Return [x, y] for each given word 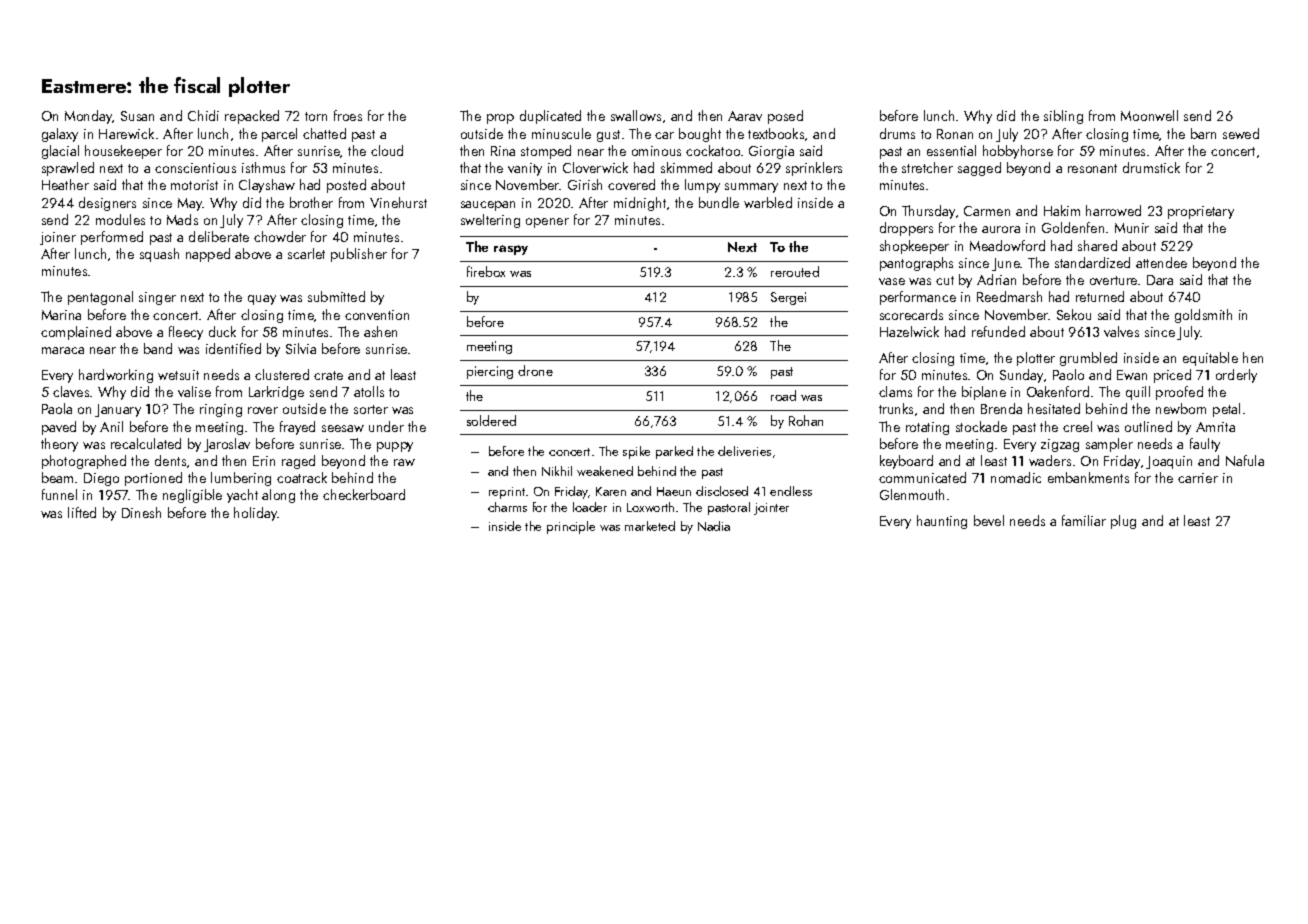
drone [535, 370]
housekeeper [123, 152]
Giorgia [771, 152]
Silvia [301, 348]
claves [71, 391]
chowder [280, 236]
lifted [82, 512]
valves [1121, 331]
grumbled [1088, 359]
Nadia [714, 526]
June [1006, 264]
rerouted [795, 271]
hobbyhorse [1018, 152]
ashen [380, 331]
